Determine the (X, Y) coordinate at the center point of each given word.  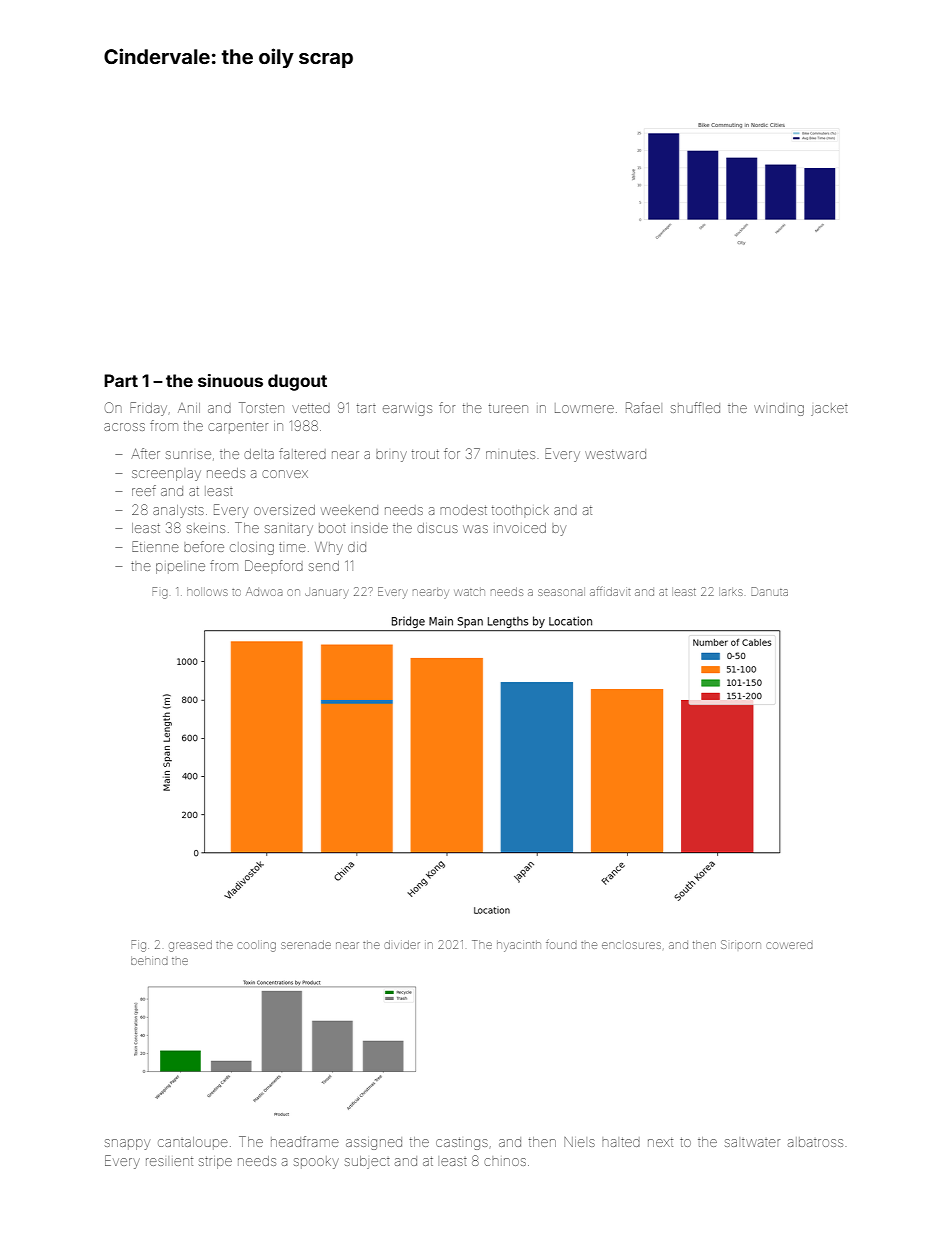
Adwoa (264, 591)
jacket (829, 409)
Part (121, 380)
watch (469, 592)
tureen (508, 408)
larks (732, 592)
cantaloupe (193, 1143)
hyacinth (519, 947)
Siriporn (741, 944)
